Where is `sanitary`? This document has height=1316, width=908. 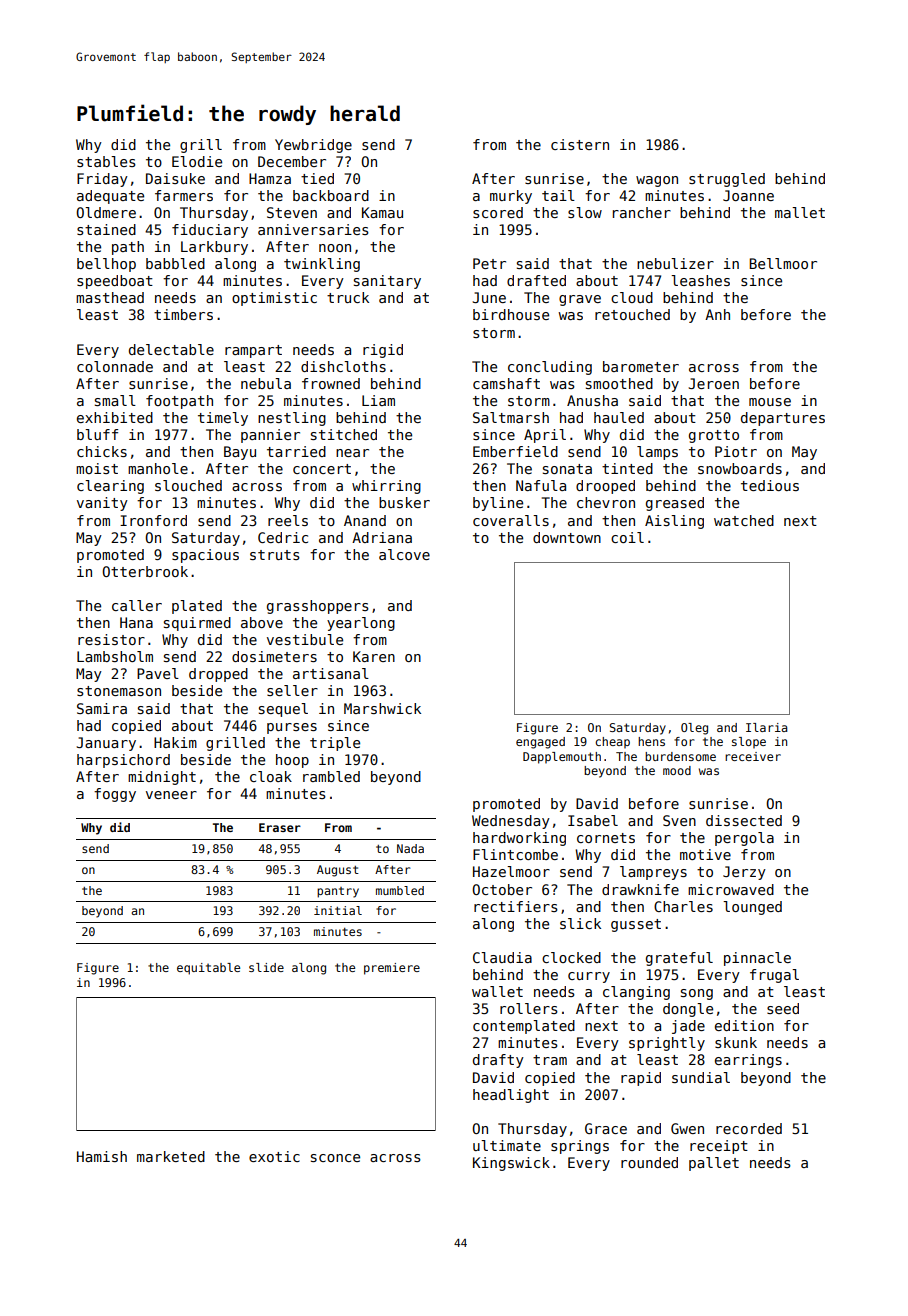 sanitary is located at coordinates (387, 282).
